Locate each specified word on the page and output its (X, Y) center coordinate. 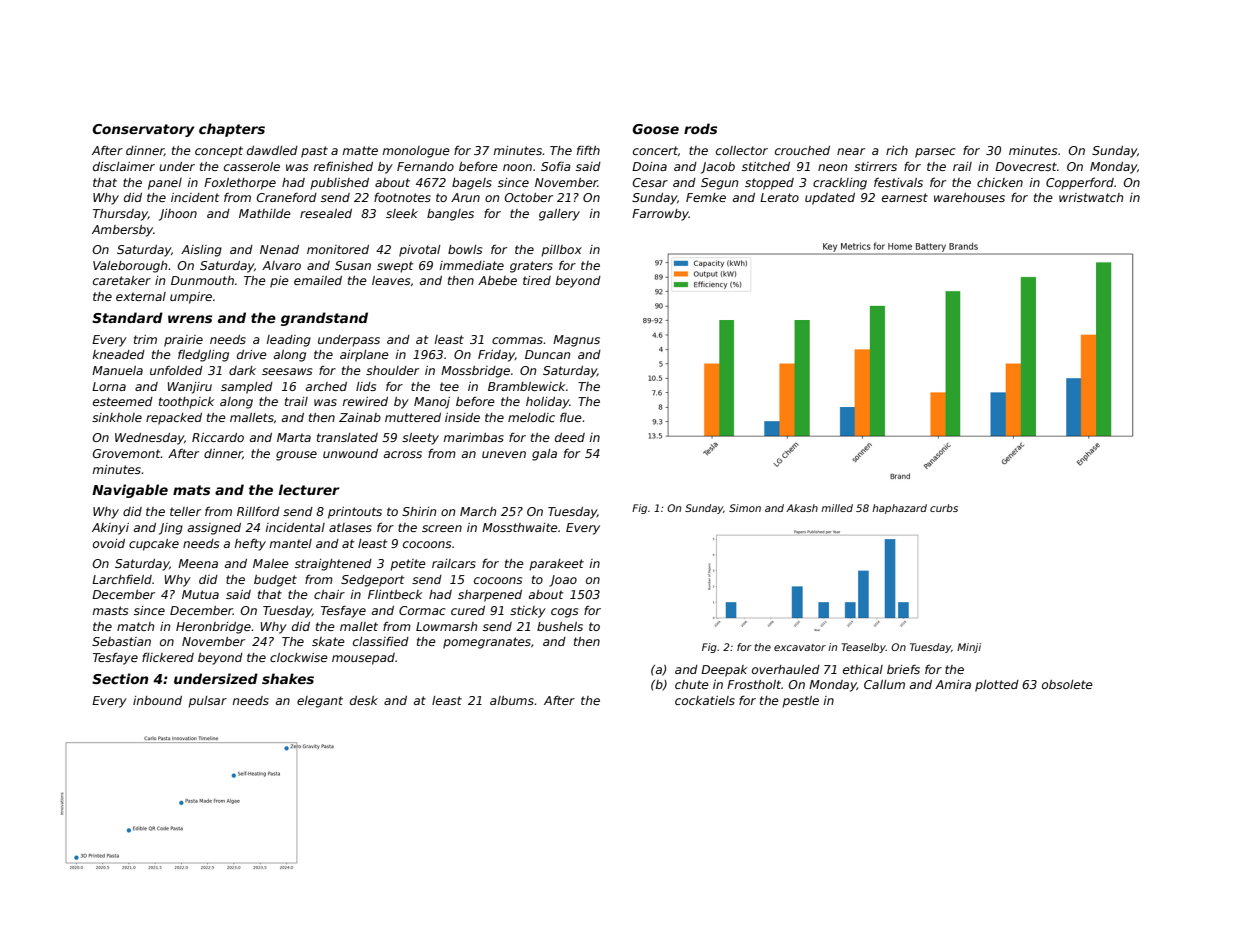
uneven (504, 454)
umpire (191, 298)
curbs (944, 508)
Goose (655, 129)
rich (897, 150)
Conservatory (143, 130)
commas (517, 340)
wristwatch (1091, 197)
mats (191, 490)
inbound (157, 700)
